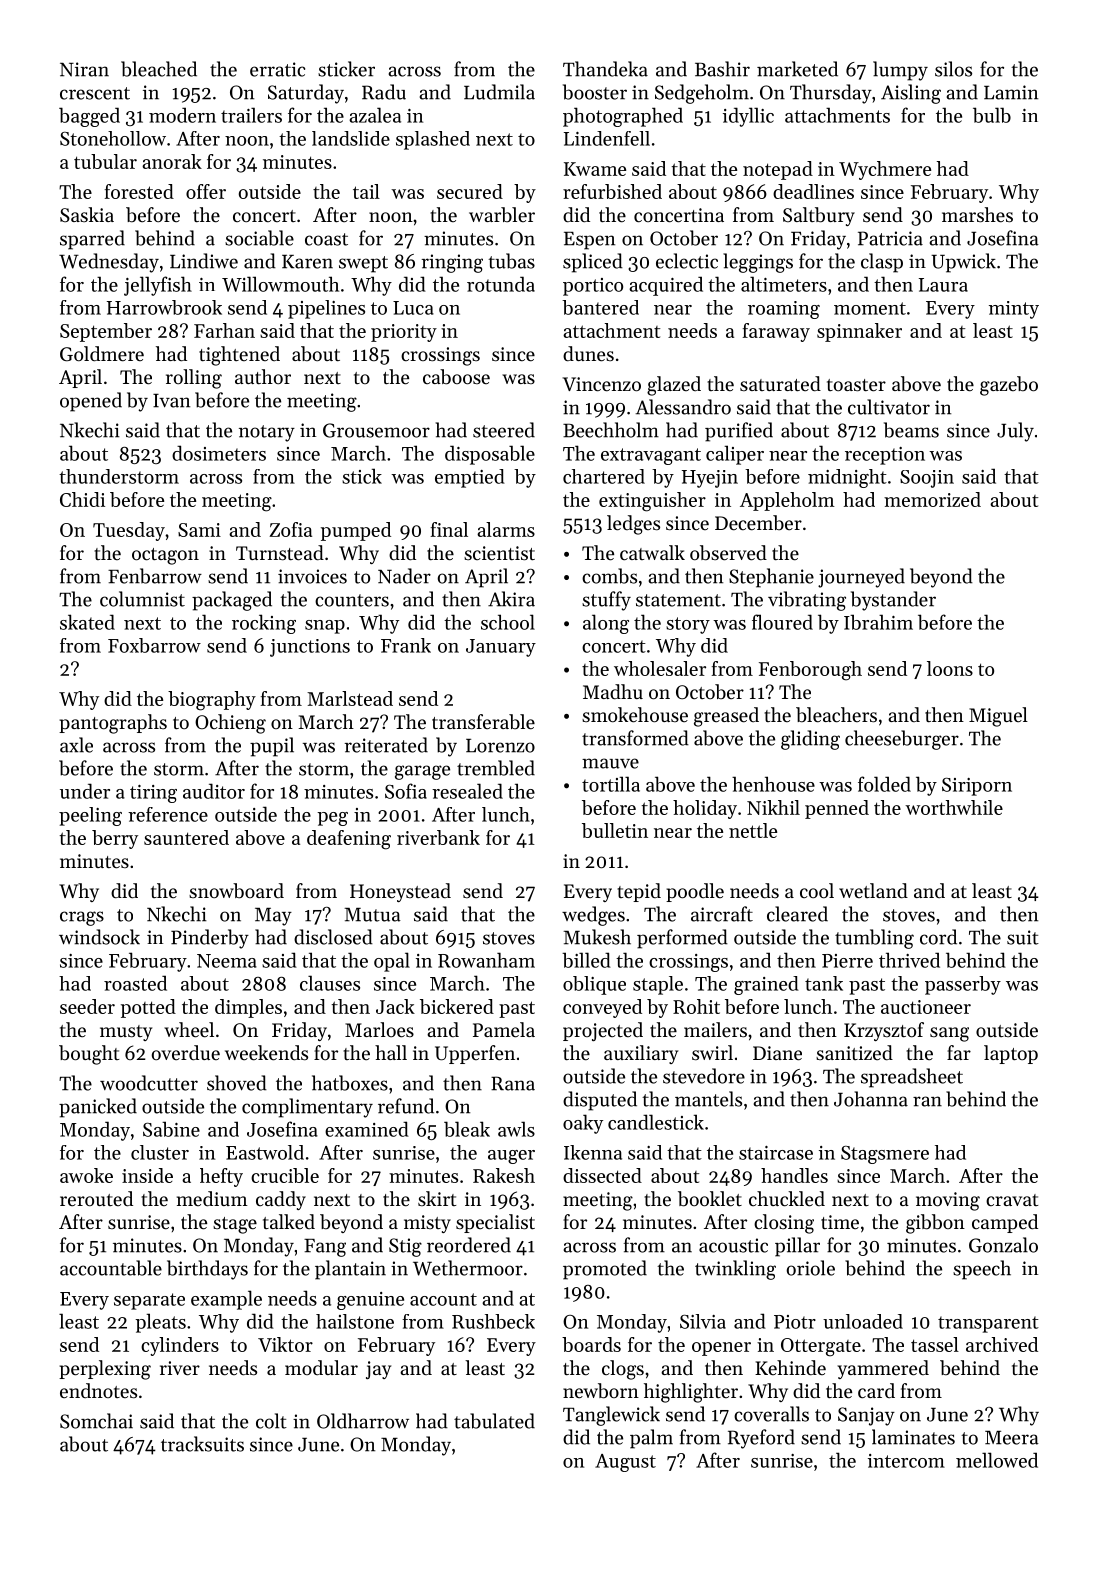  I want to click on emptied, so click(470, 478).
